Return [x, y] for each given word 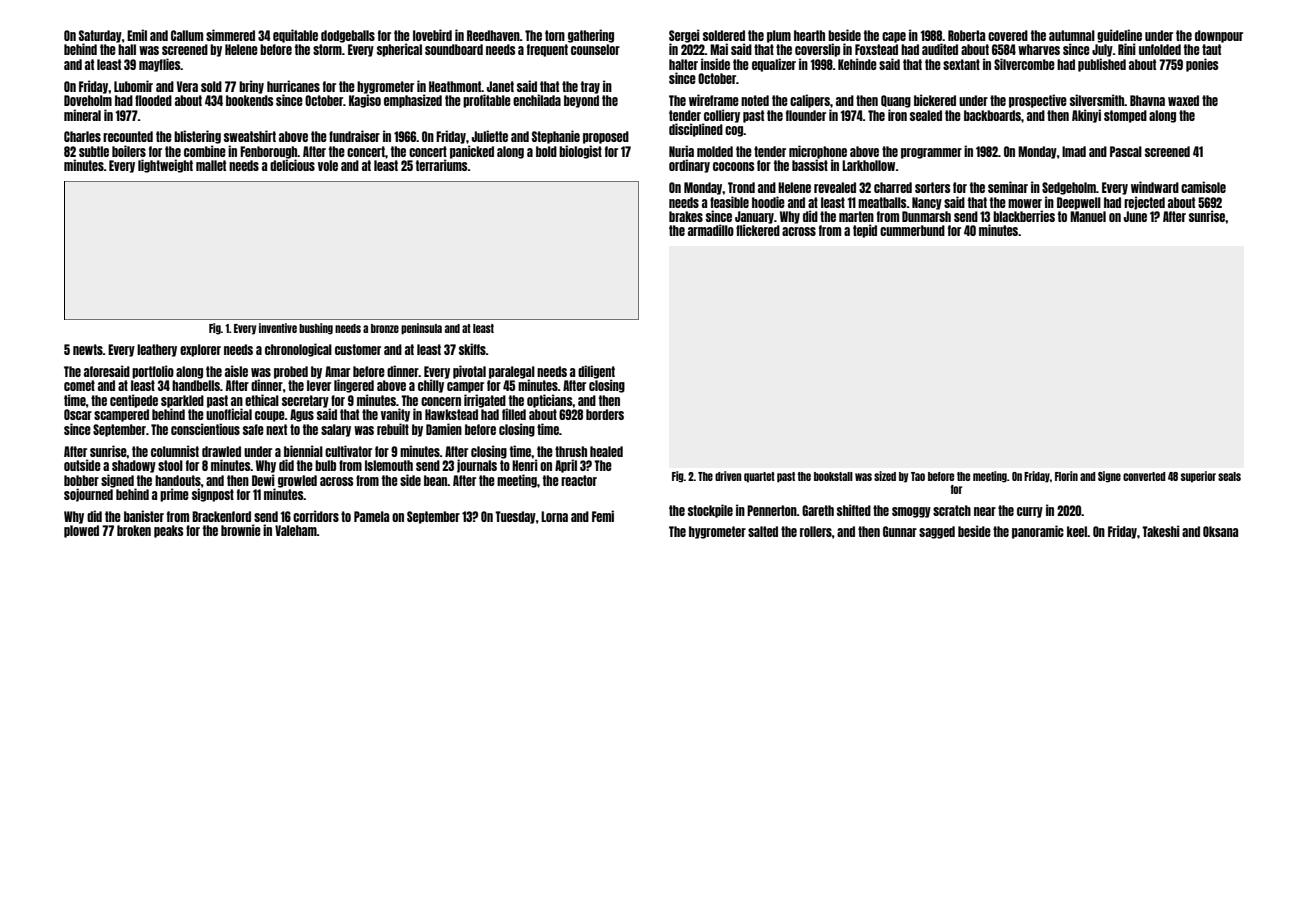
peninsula [421, 329]
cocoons [734, 166]
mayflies [160, 65]
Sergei [684, 36]
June [1135, 216]
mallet [211, 165]
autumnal [1072, 35]
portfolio [153, 372]
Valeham [296, 530]
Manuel [1088, 216]
